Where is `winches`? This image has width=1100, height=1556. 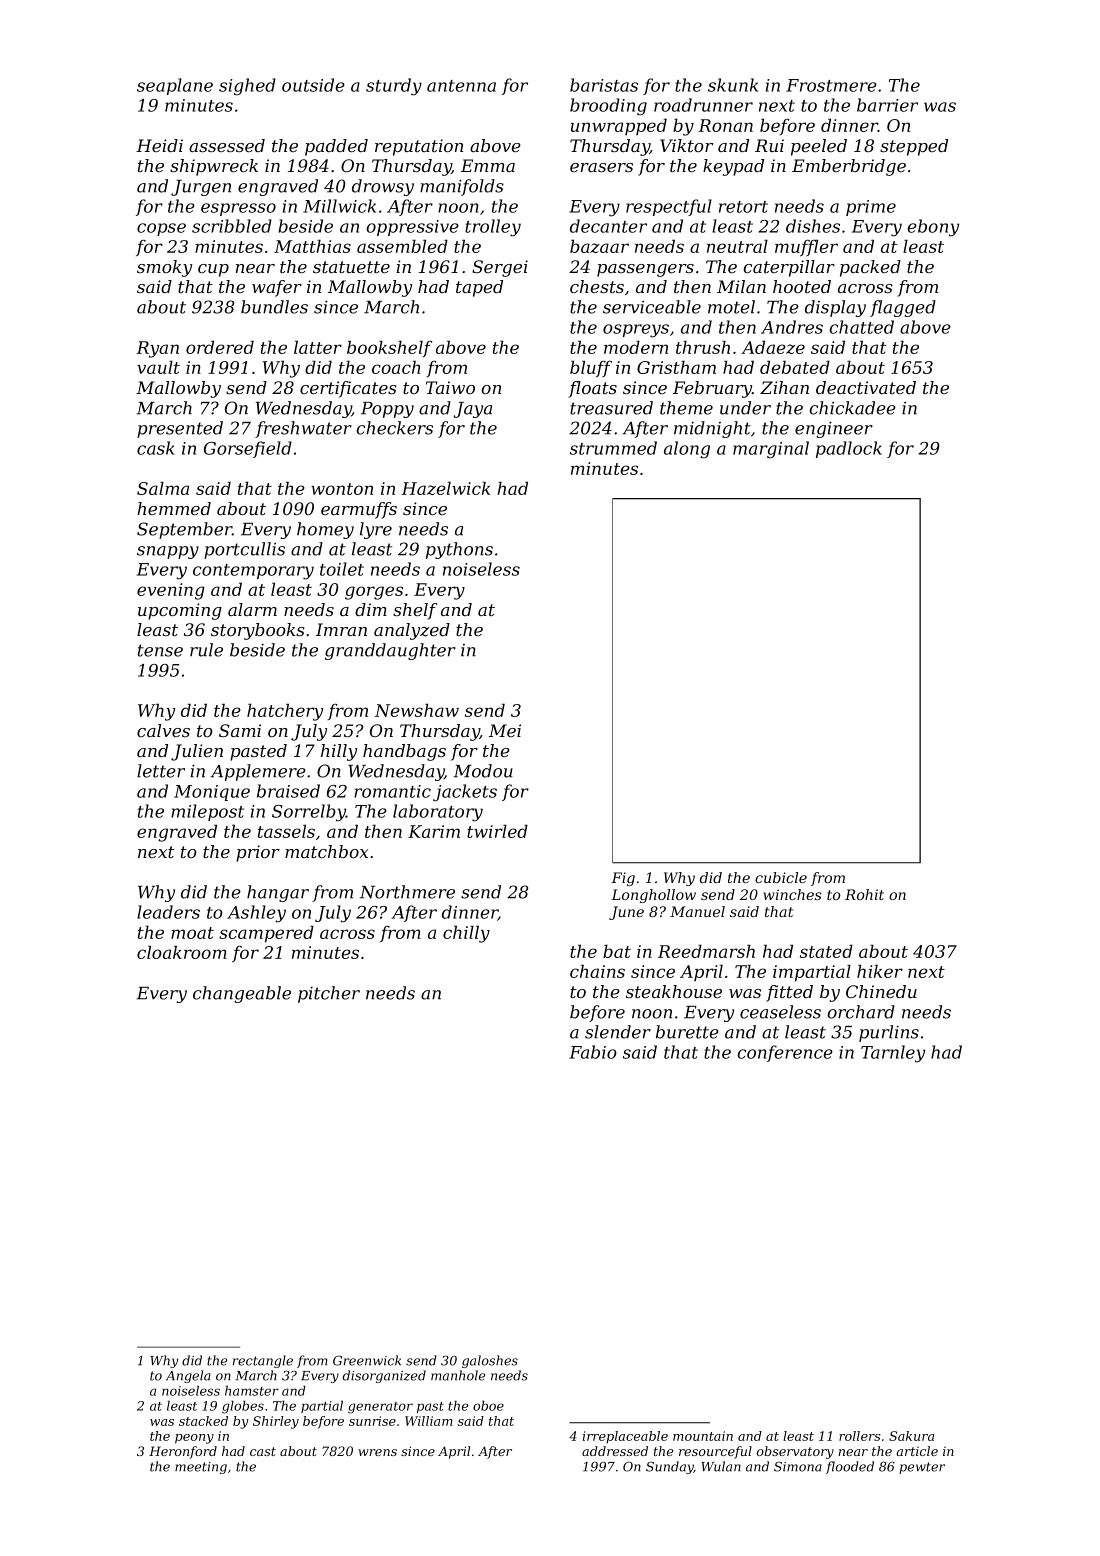 winches is located at coordinates (792, 894).
